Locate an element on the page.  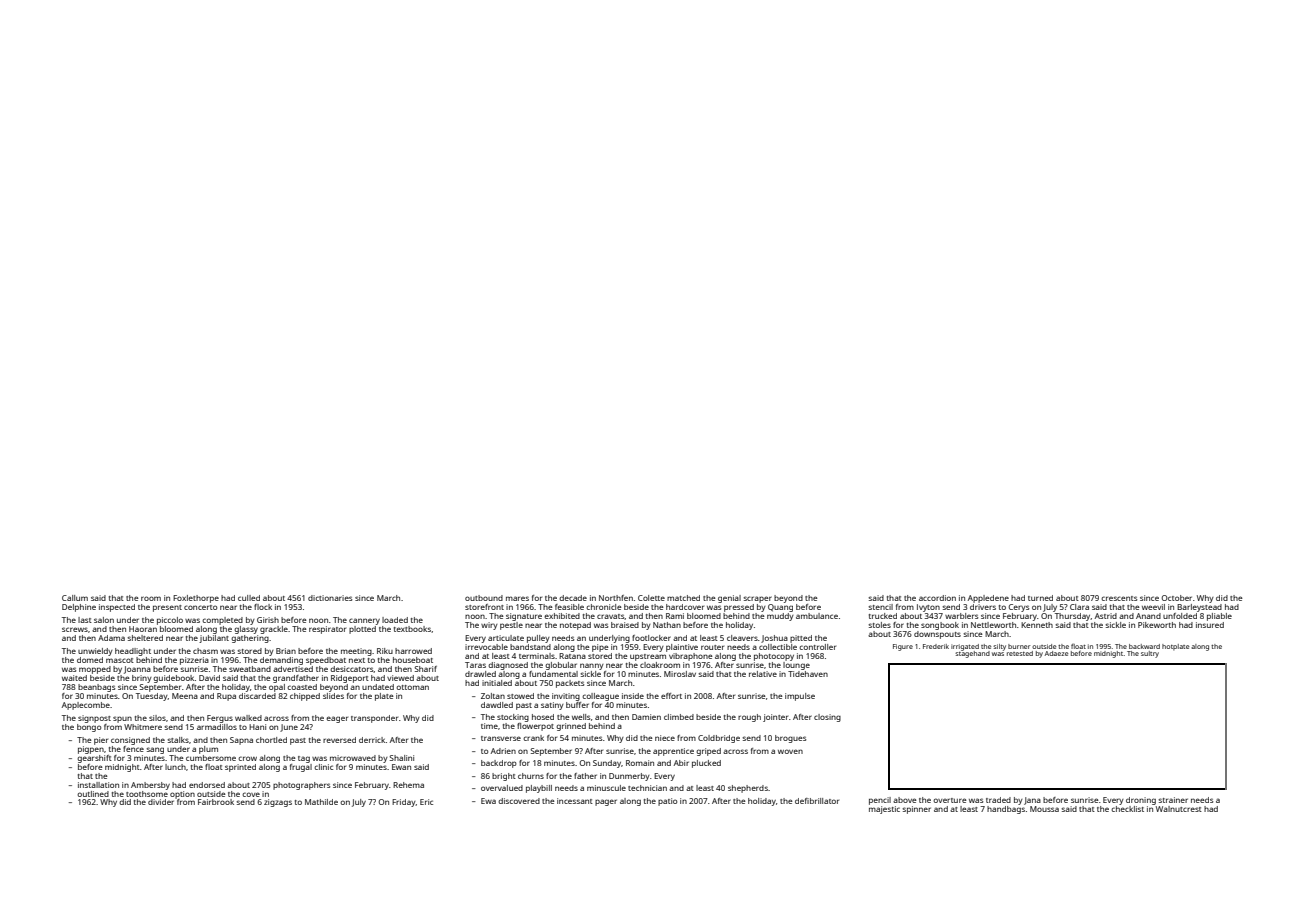
divider is located at coordinates (161, 802).
